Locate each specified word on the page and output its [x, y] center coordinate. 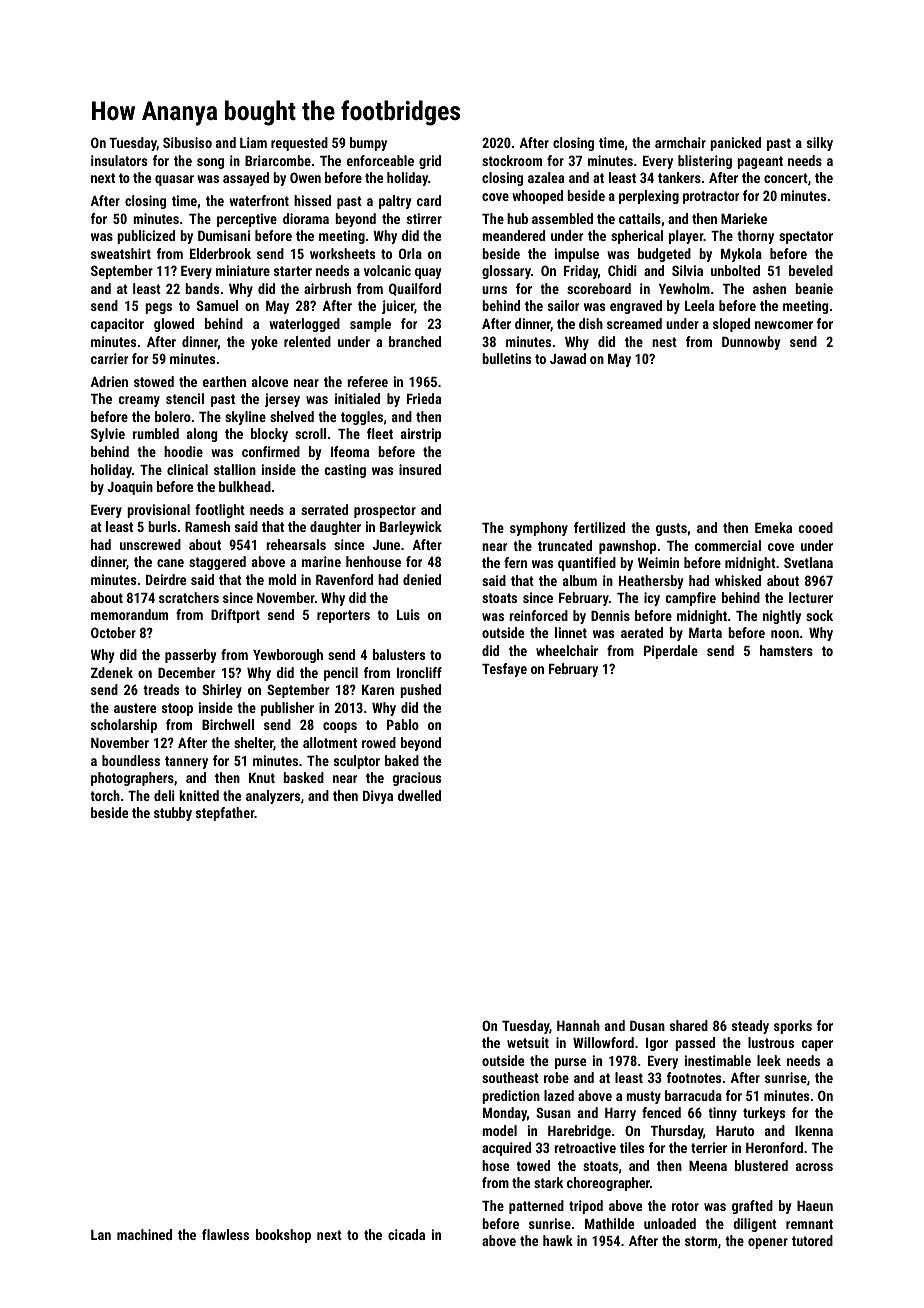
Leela [699, 305]
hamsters [786, 650]
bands [202, 288]
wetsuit [528, 1042]
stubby [173, 814]
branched [415, 341]
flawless [225, 1234]
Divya [378, 797]
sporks [793, 1027]
